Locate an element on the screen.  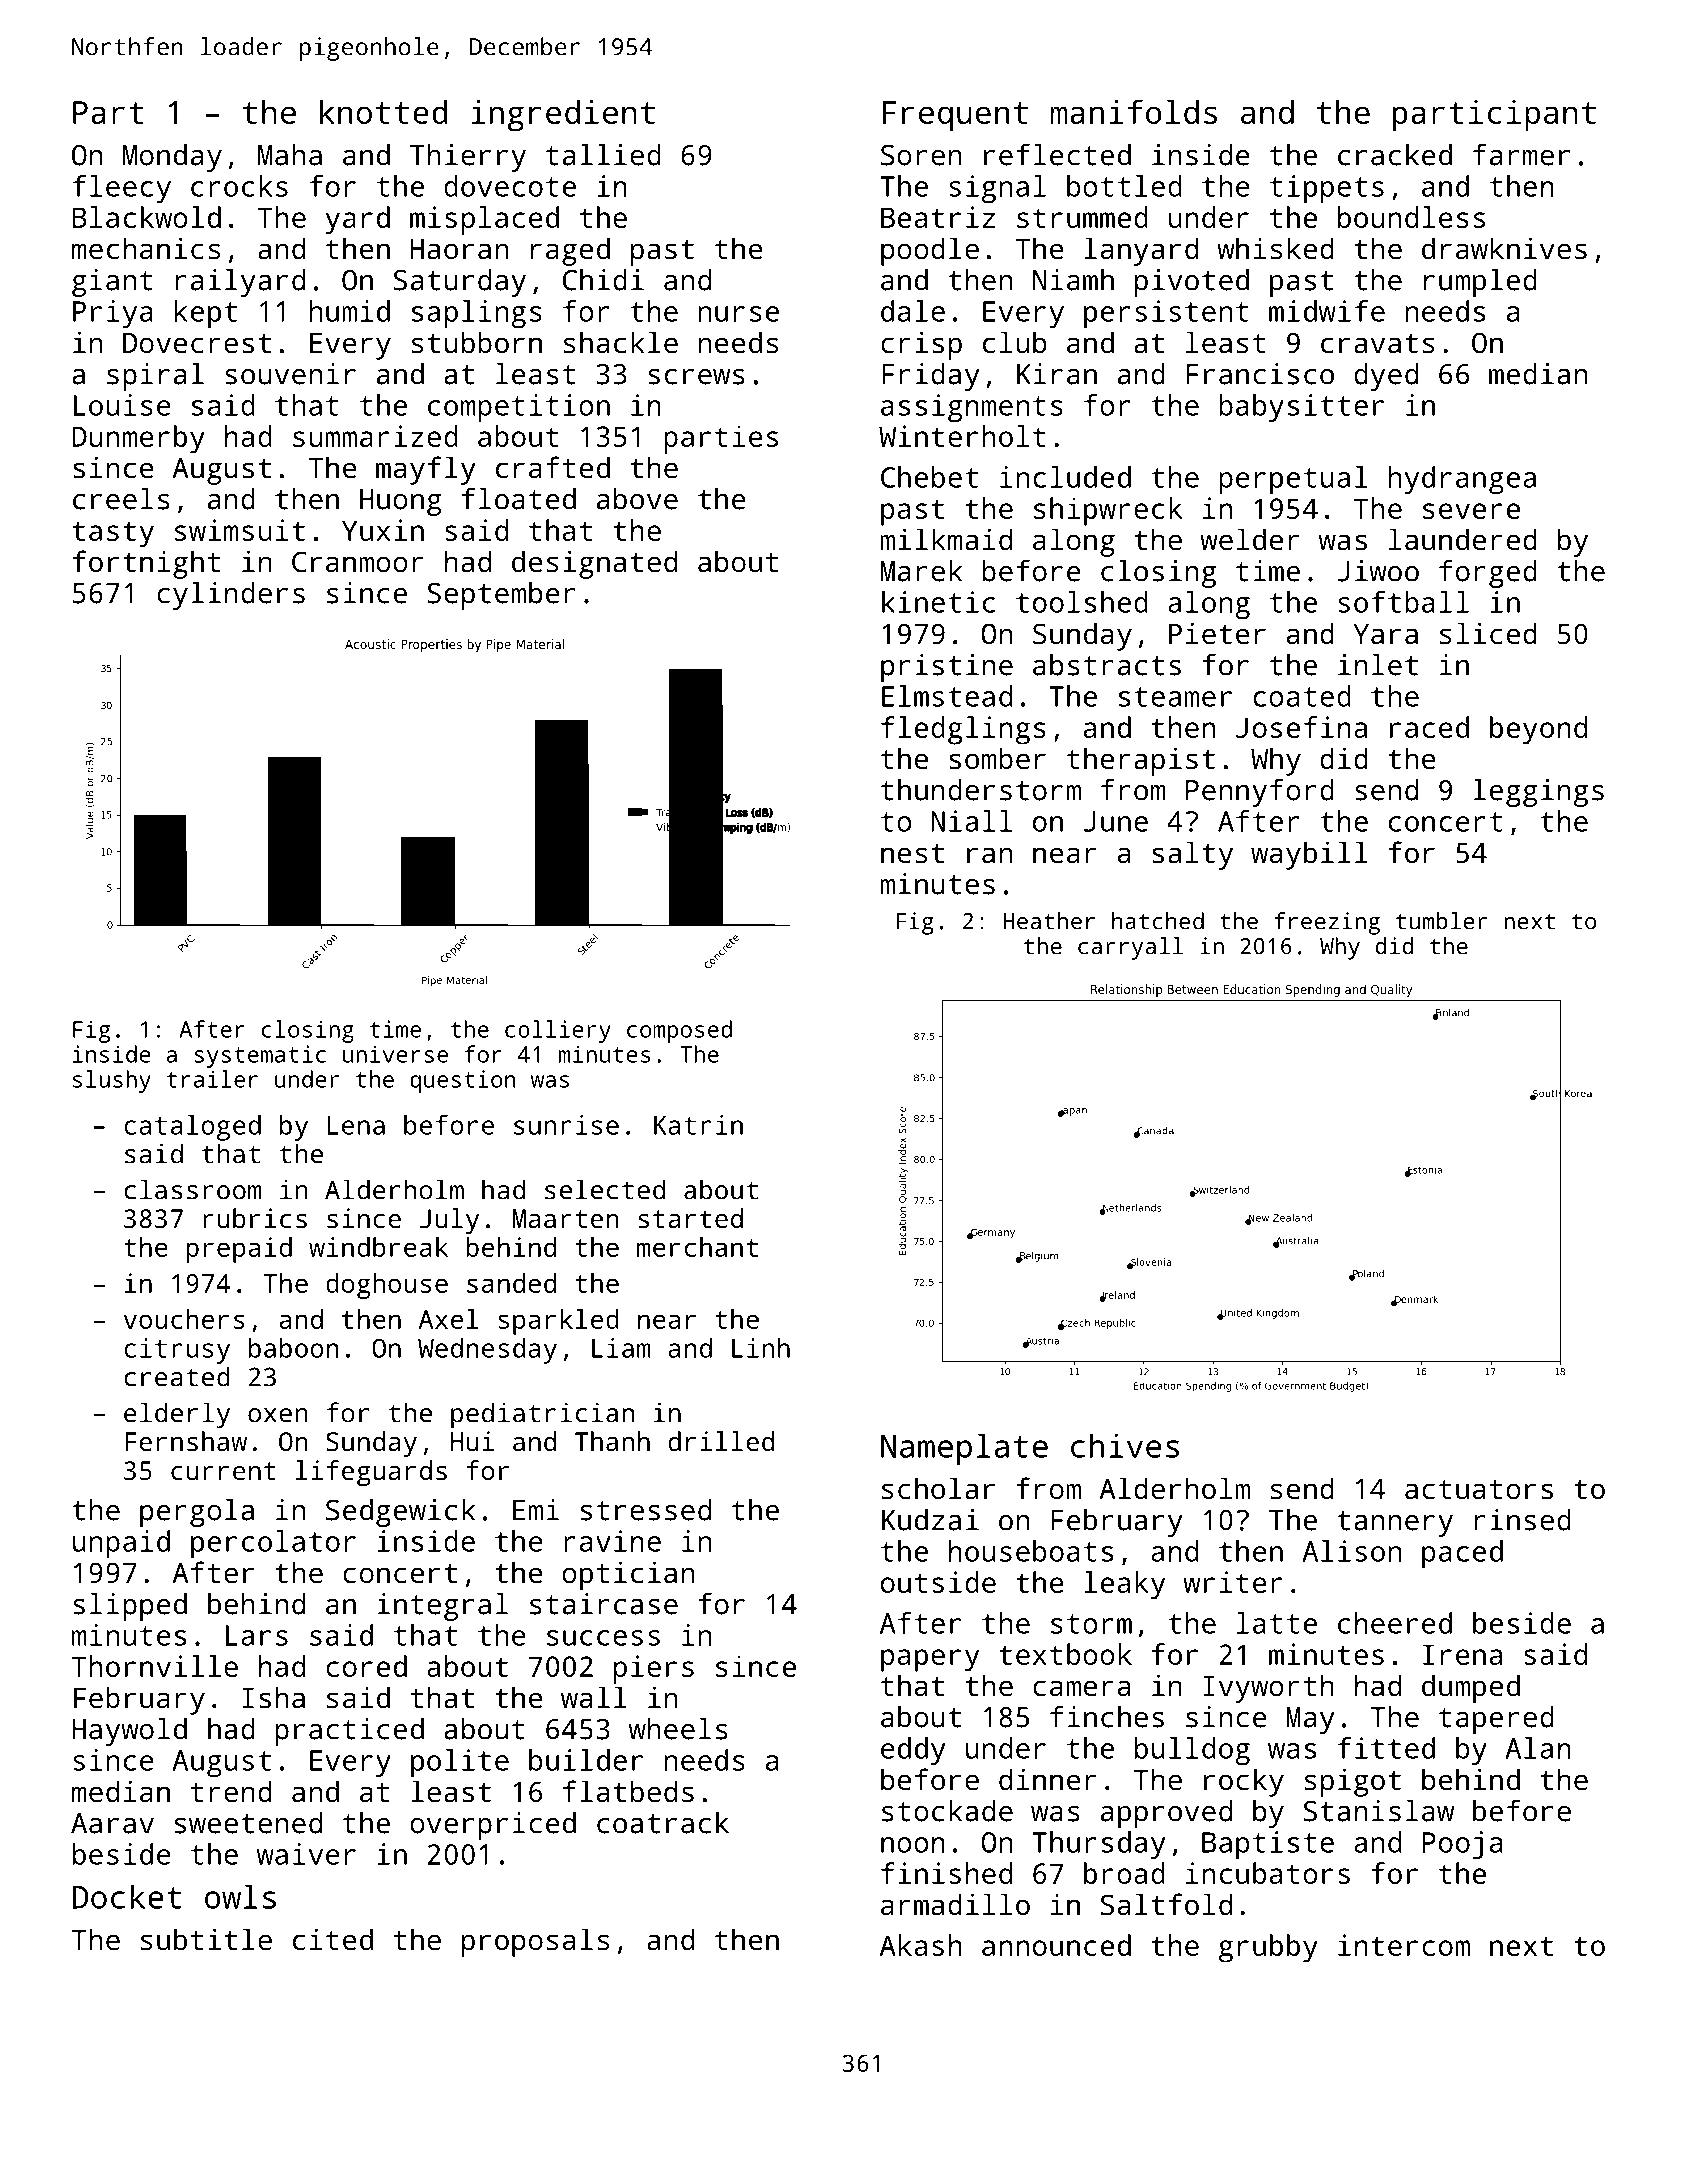
fortnight is located at coordinates (146, 564).
